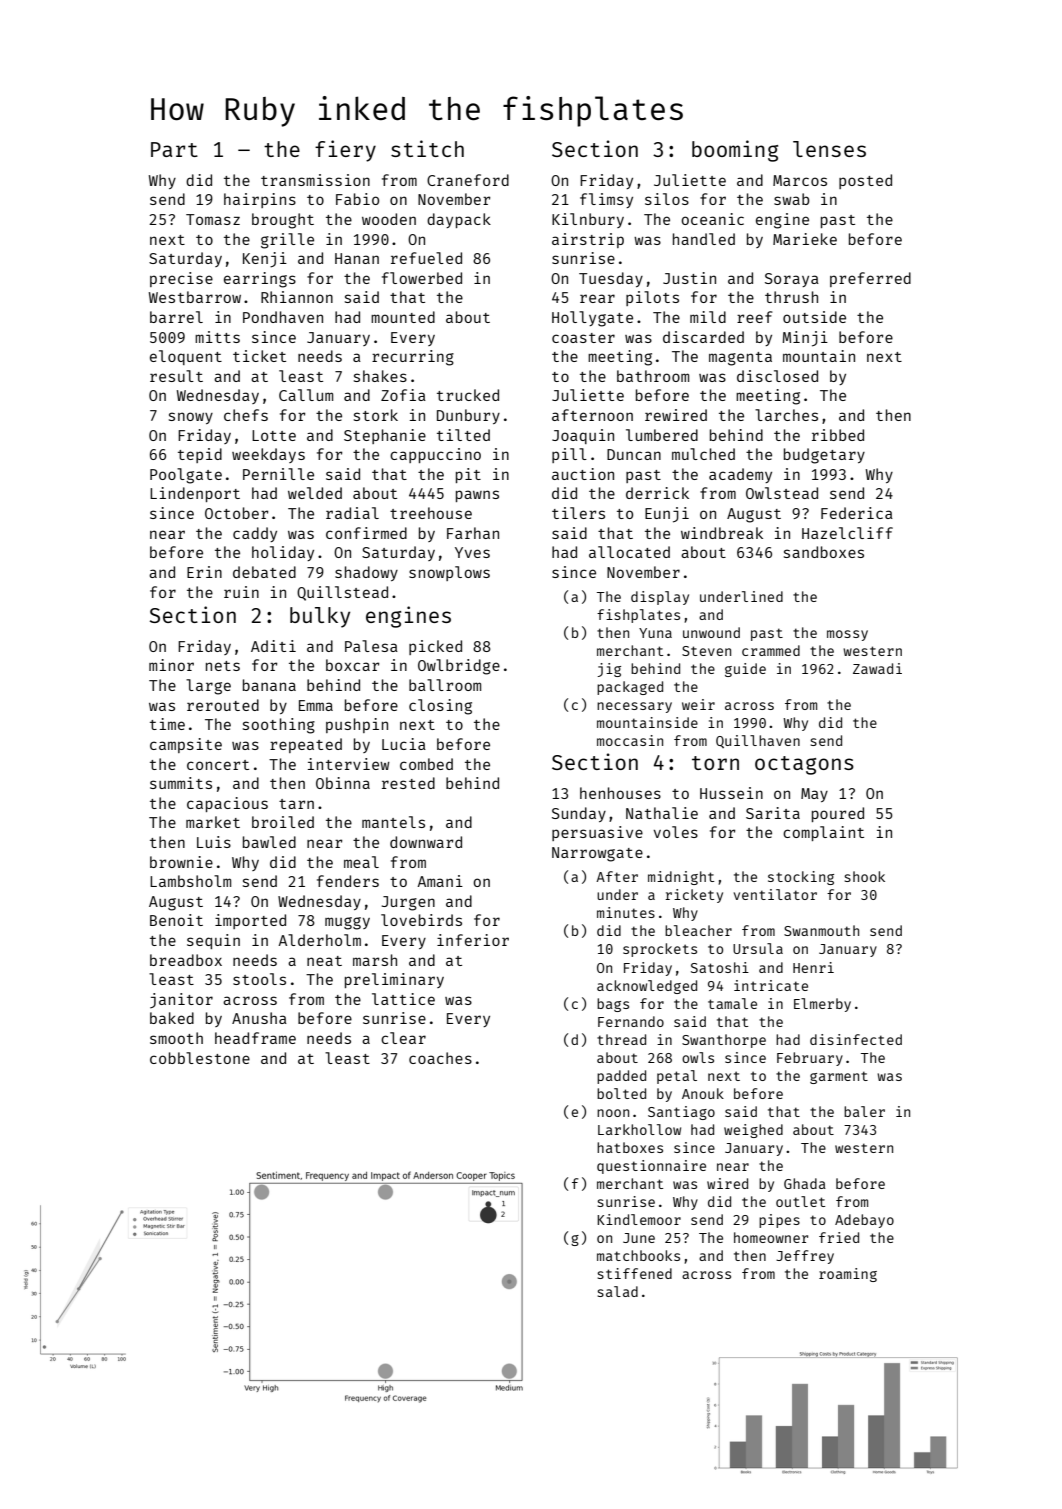 The image size is (1062, 1509). What do you see at coordinates (440, 1058) in the screenshot?
I see `coaches` at bounding box center [440, 1058].
